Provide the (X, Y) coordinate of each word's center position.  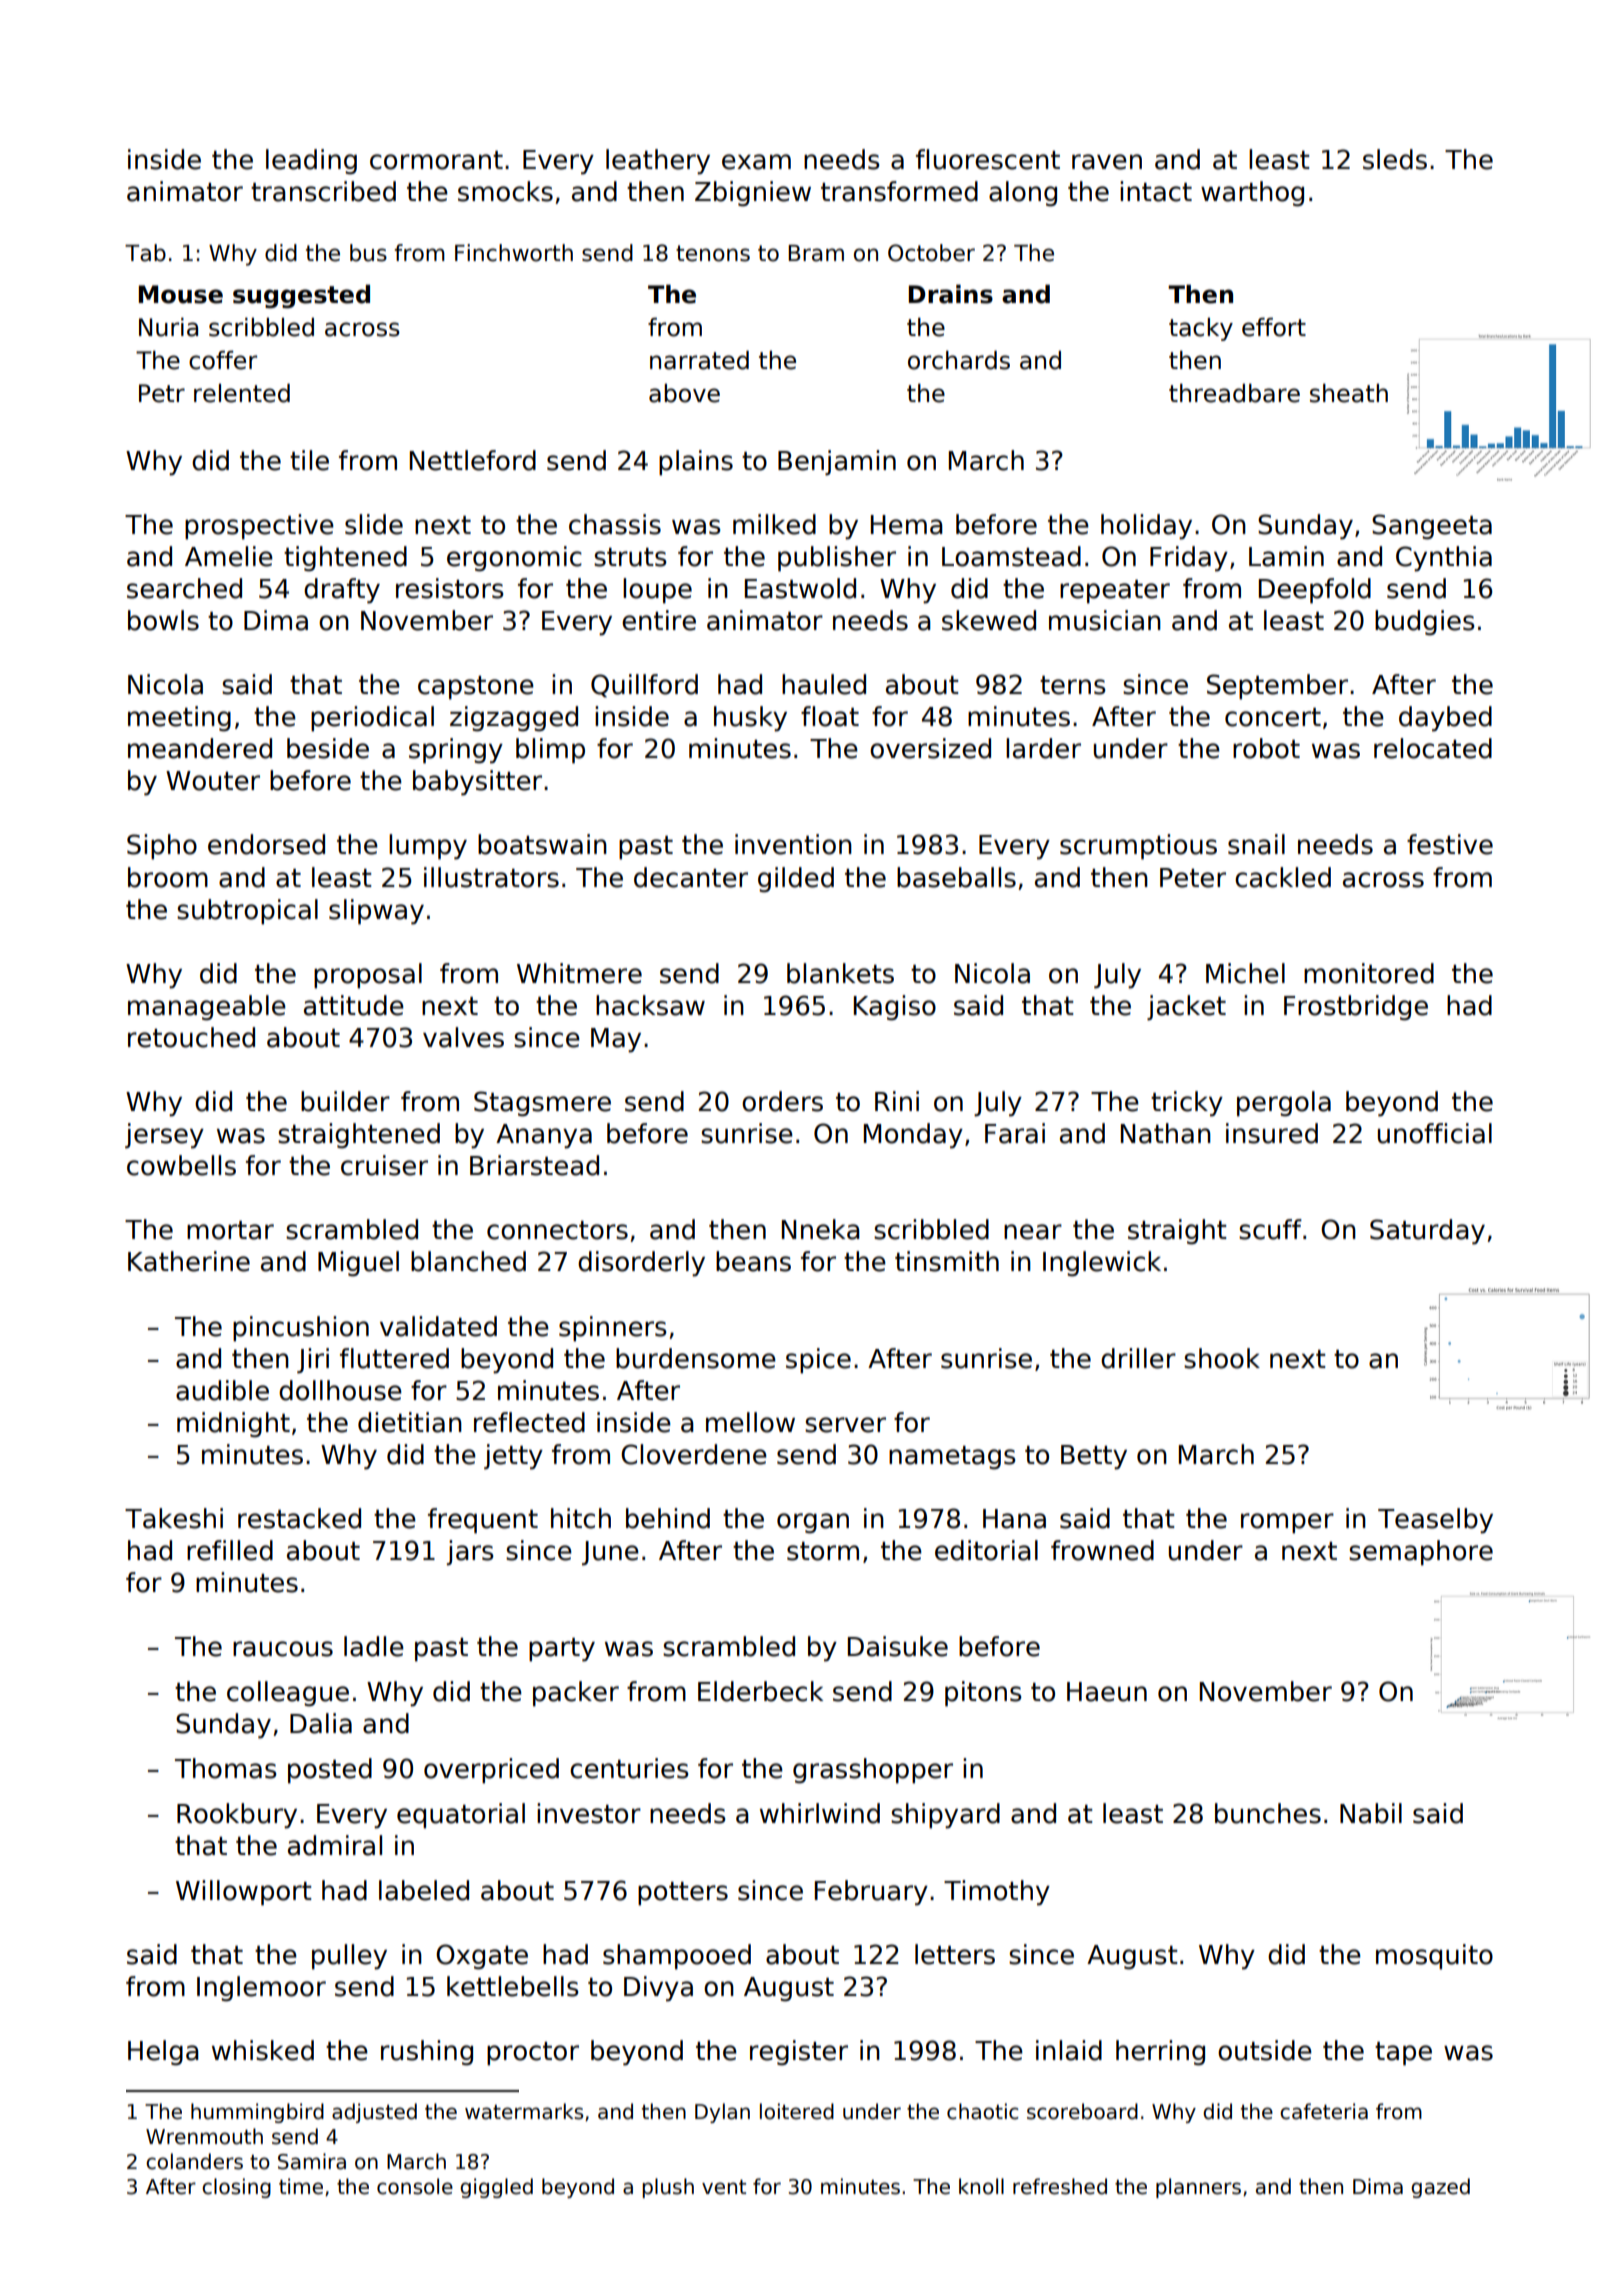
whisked (263, 2050)
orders (782, 1101)
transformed (899, 191)
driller (1138, 1358)
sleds (1395, 159)
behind (668, 1518)
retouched (191, 1037)
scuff (1270, 1229)
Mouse (181, 294)
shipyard (945, 1816)
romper (1287, 1523)
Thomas (226, 1768)
